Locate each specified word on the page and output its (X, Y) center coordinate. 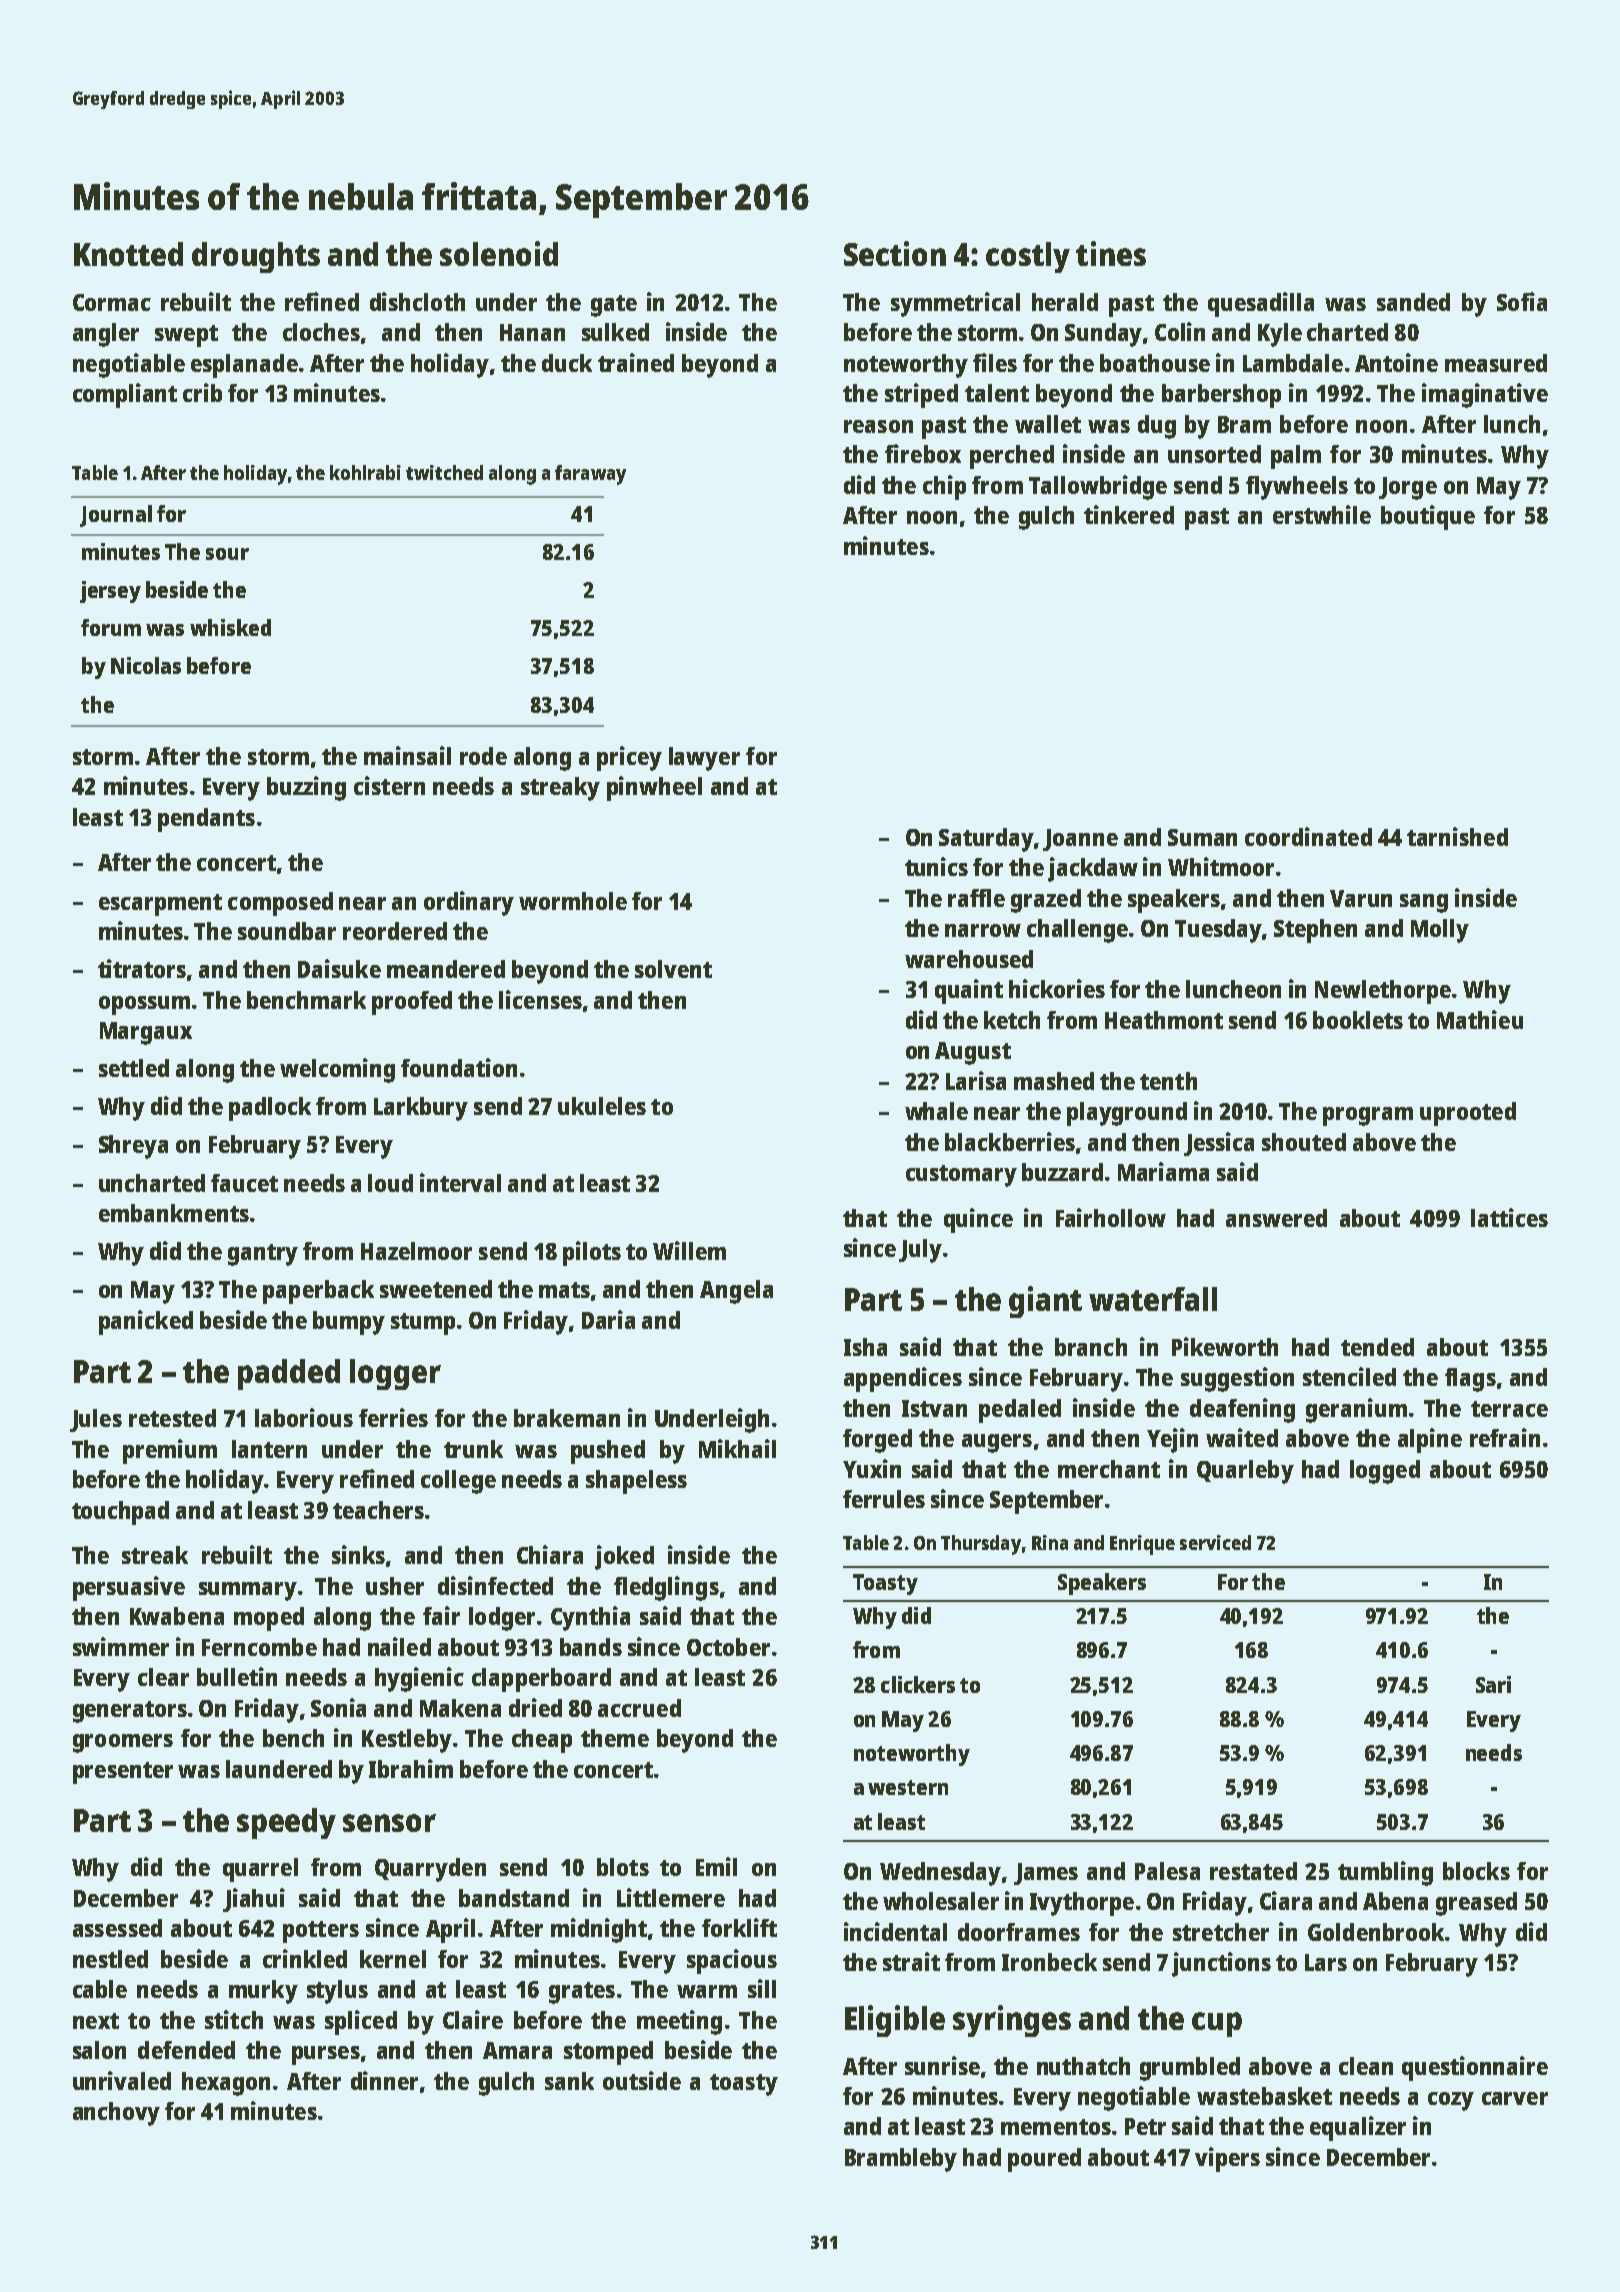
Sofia (1522, 301)
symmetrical (955, 304)
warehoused (969, 959)
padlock (270, 1109)
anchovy (116, 2114)
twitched (444, 472)
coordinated (1308, 836)
